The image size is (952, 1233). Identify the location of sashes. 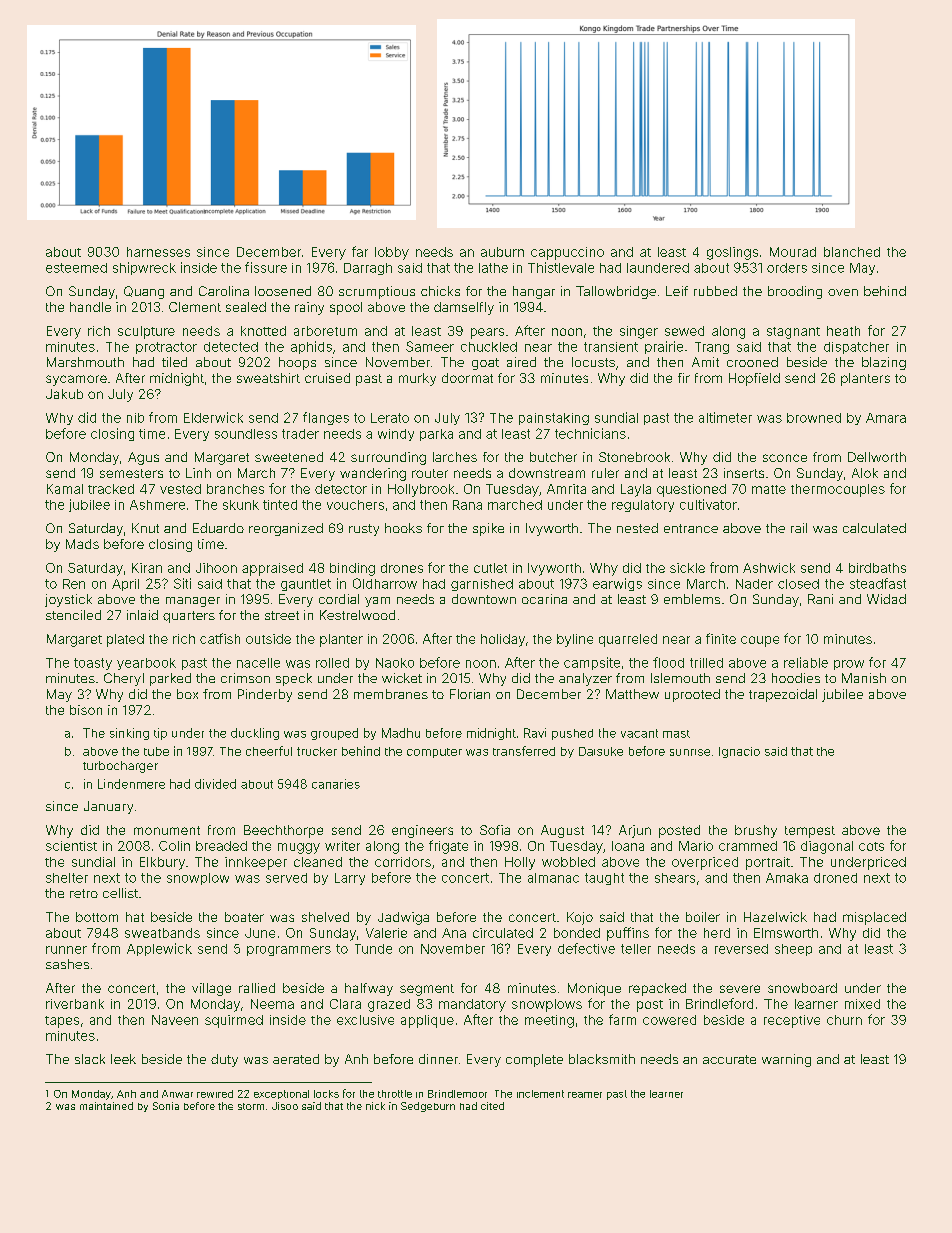
(67, 964).
